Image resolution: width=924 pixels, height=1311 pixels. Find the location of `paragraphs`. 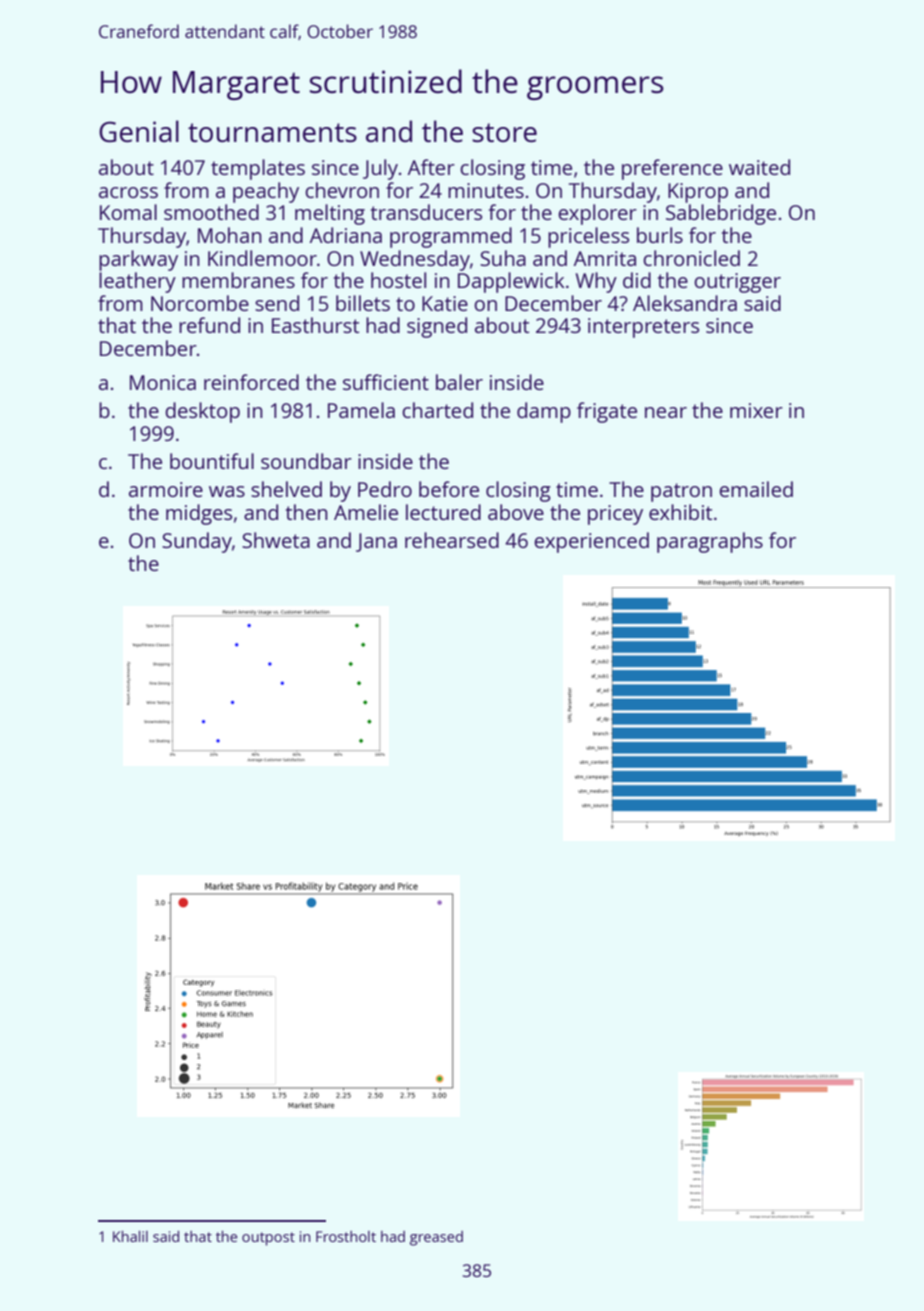

paragraphs is located at coordinates (710, 542).
